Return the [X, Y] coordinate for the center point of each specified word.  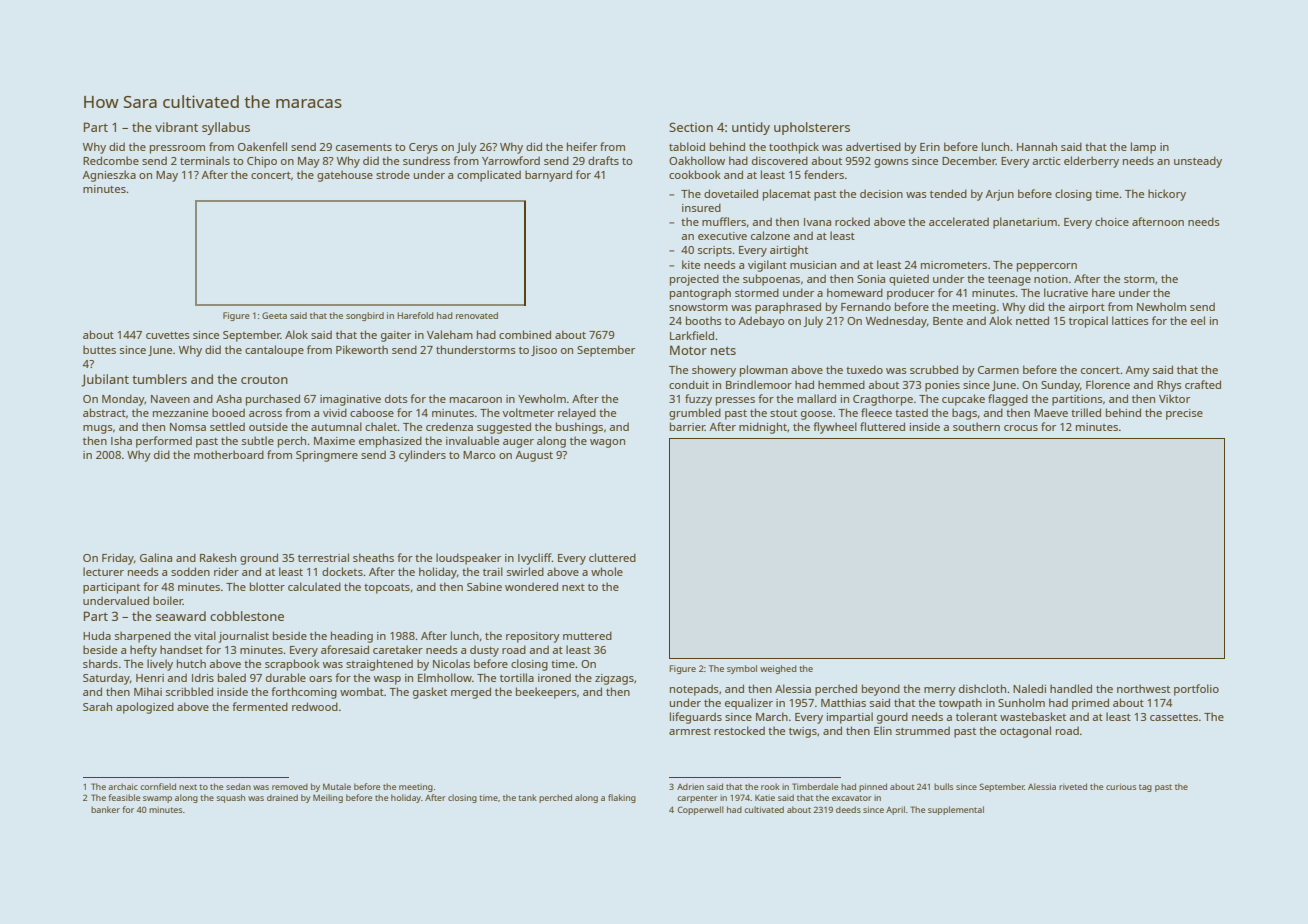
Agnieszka [109, 176]
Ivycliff [535, 559]
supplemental [956, 810]
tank [527, 797]
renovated [477, 315]
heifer [582, 146]
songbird [365, 316]
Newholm [1161, 306]
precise [1184, 414]
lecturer [103, 571]
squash [230, 798]
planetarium [1025, 223]
